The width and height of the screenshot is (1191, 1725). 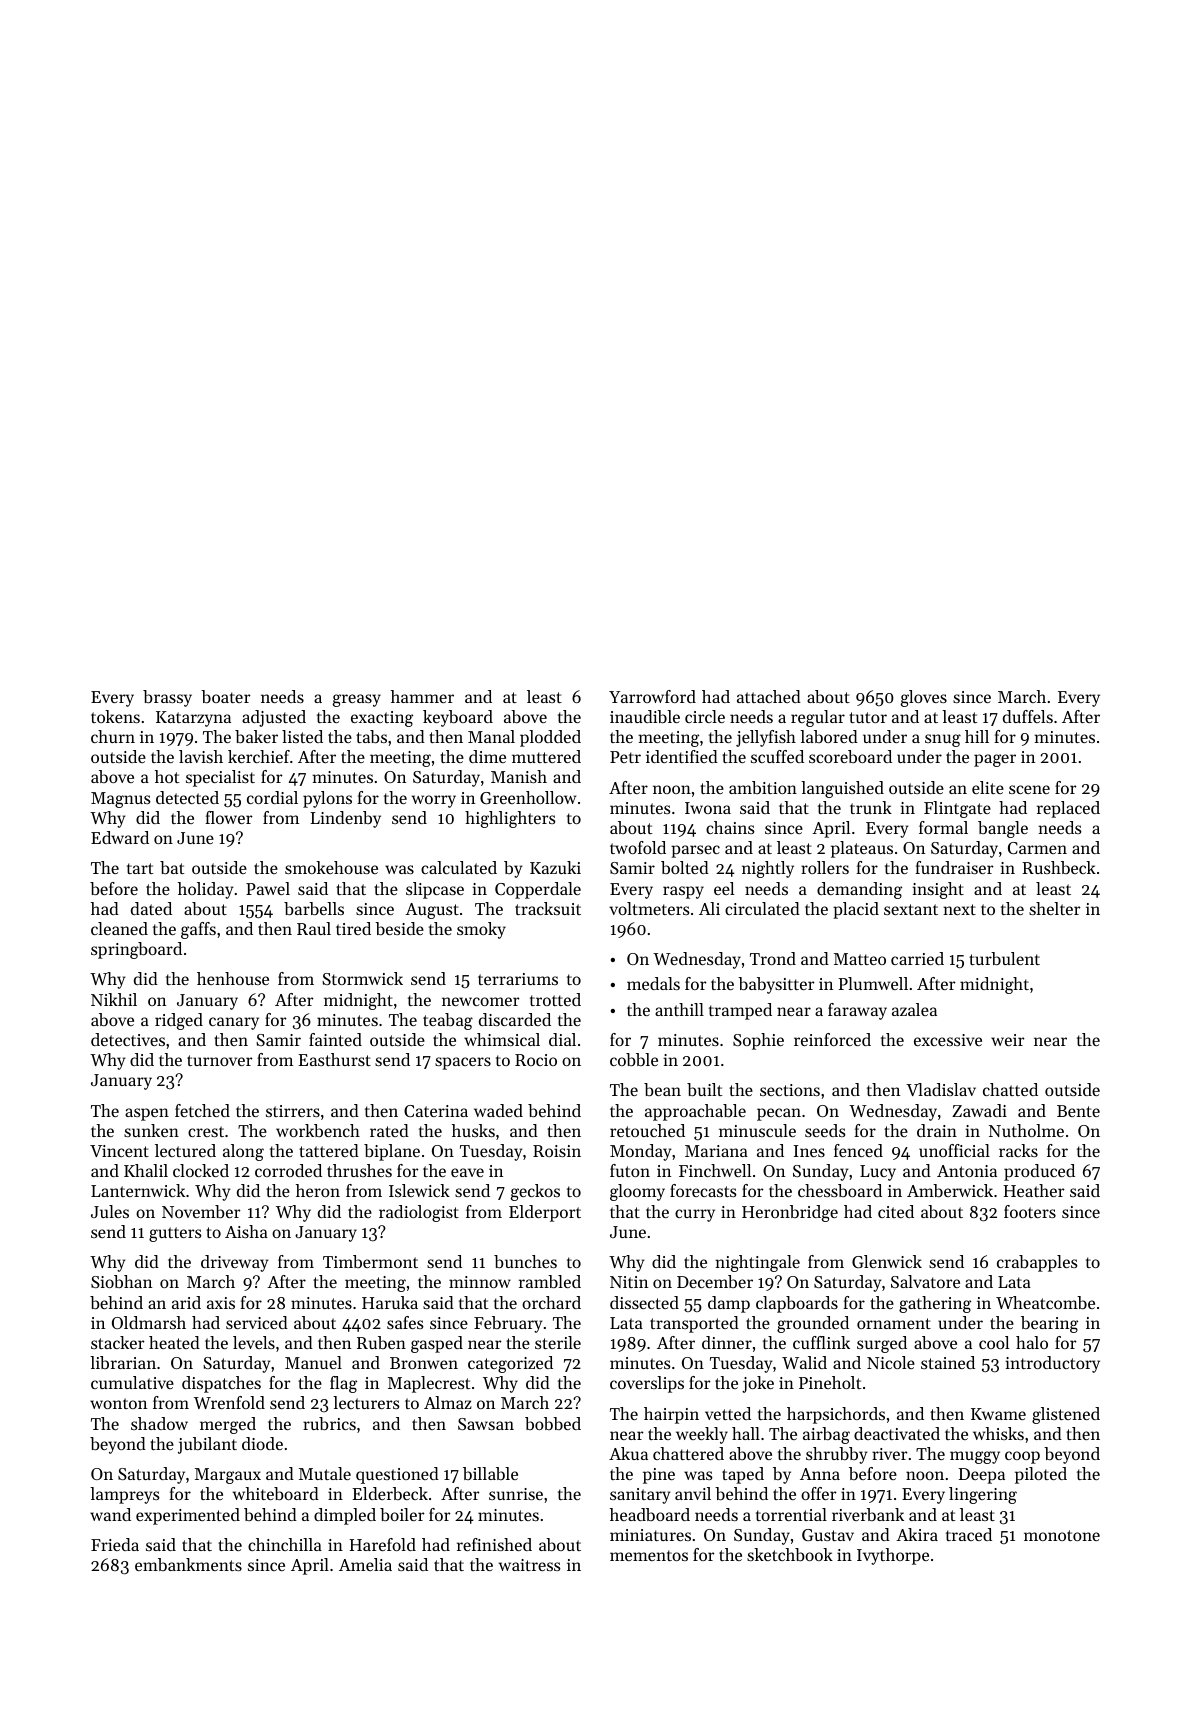 What do you see at coordinates (147, 1114) in the screenshot?
I see `aspen` at bounding box center [147, 1114].
